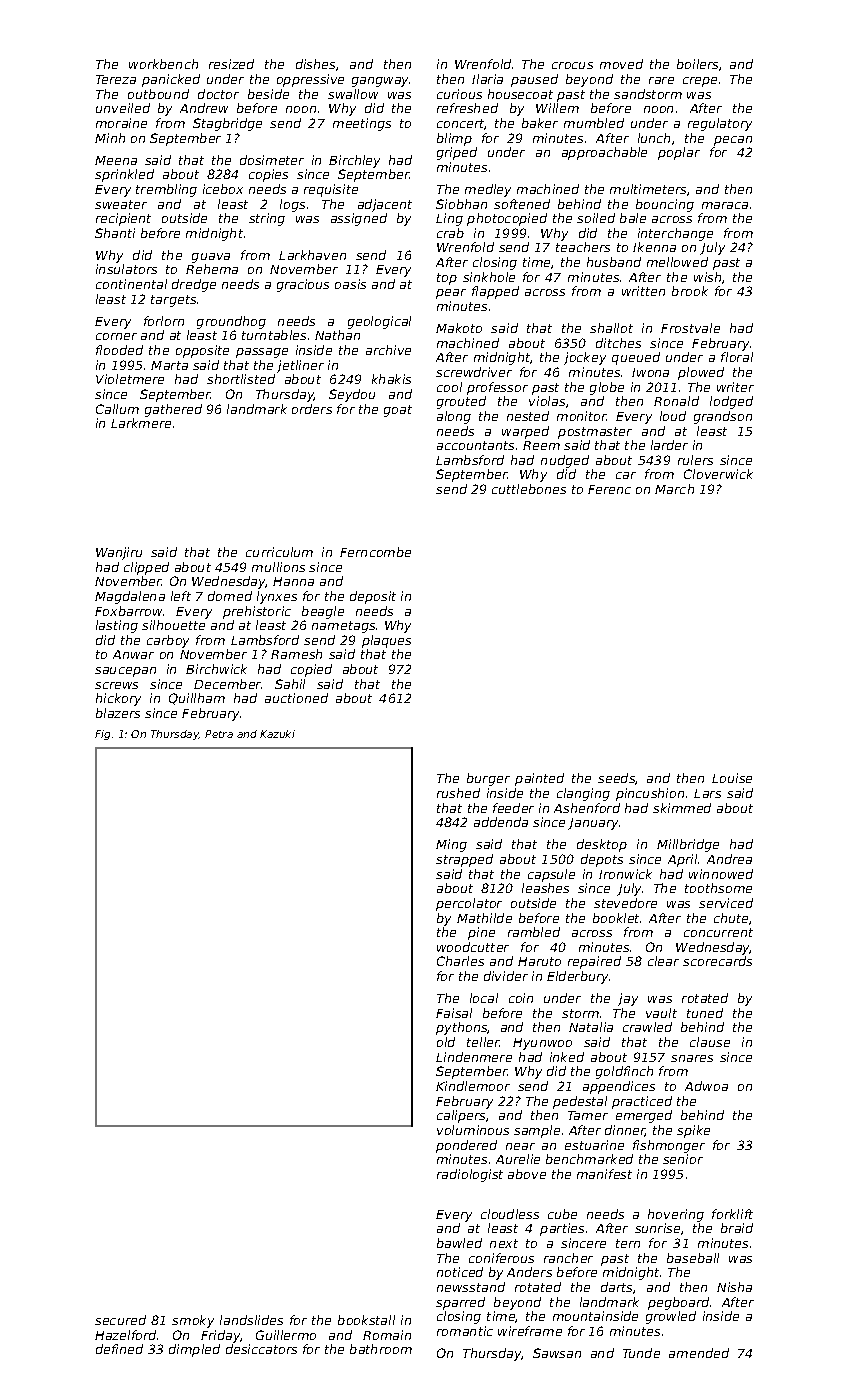 The width and height of the page is (849, 1400). I want to click on boilers, so click(697, 64).
